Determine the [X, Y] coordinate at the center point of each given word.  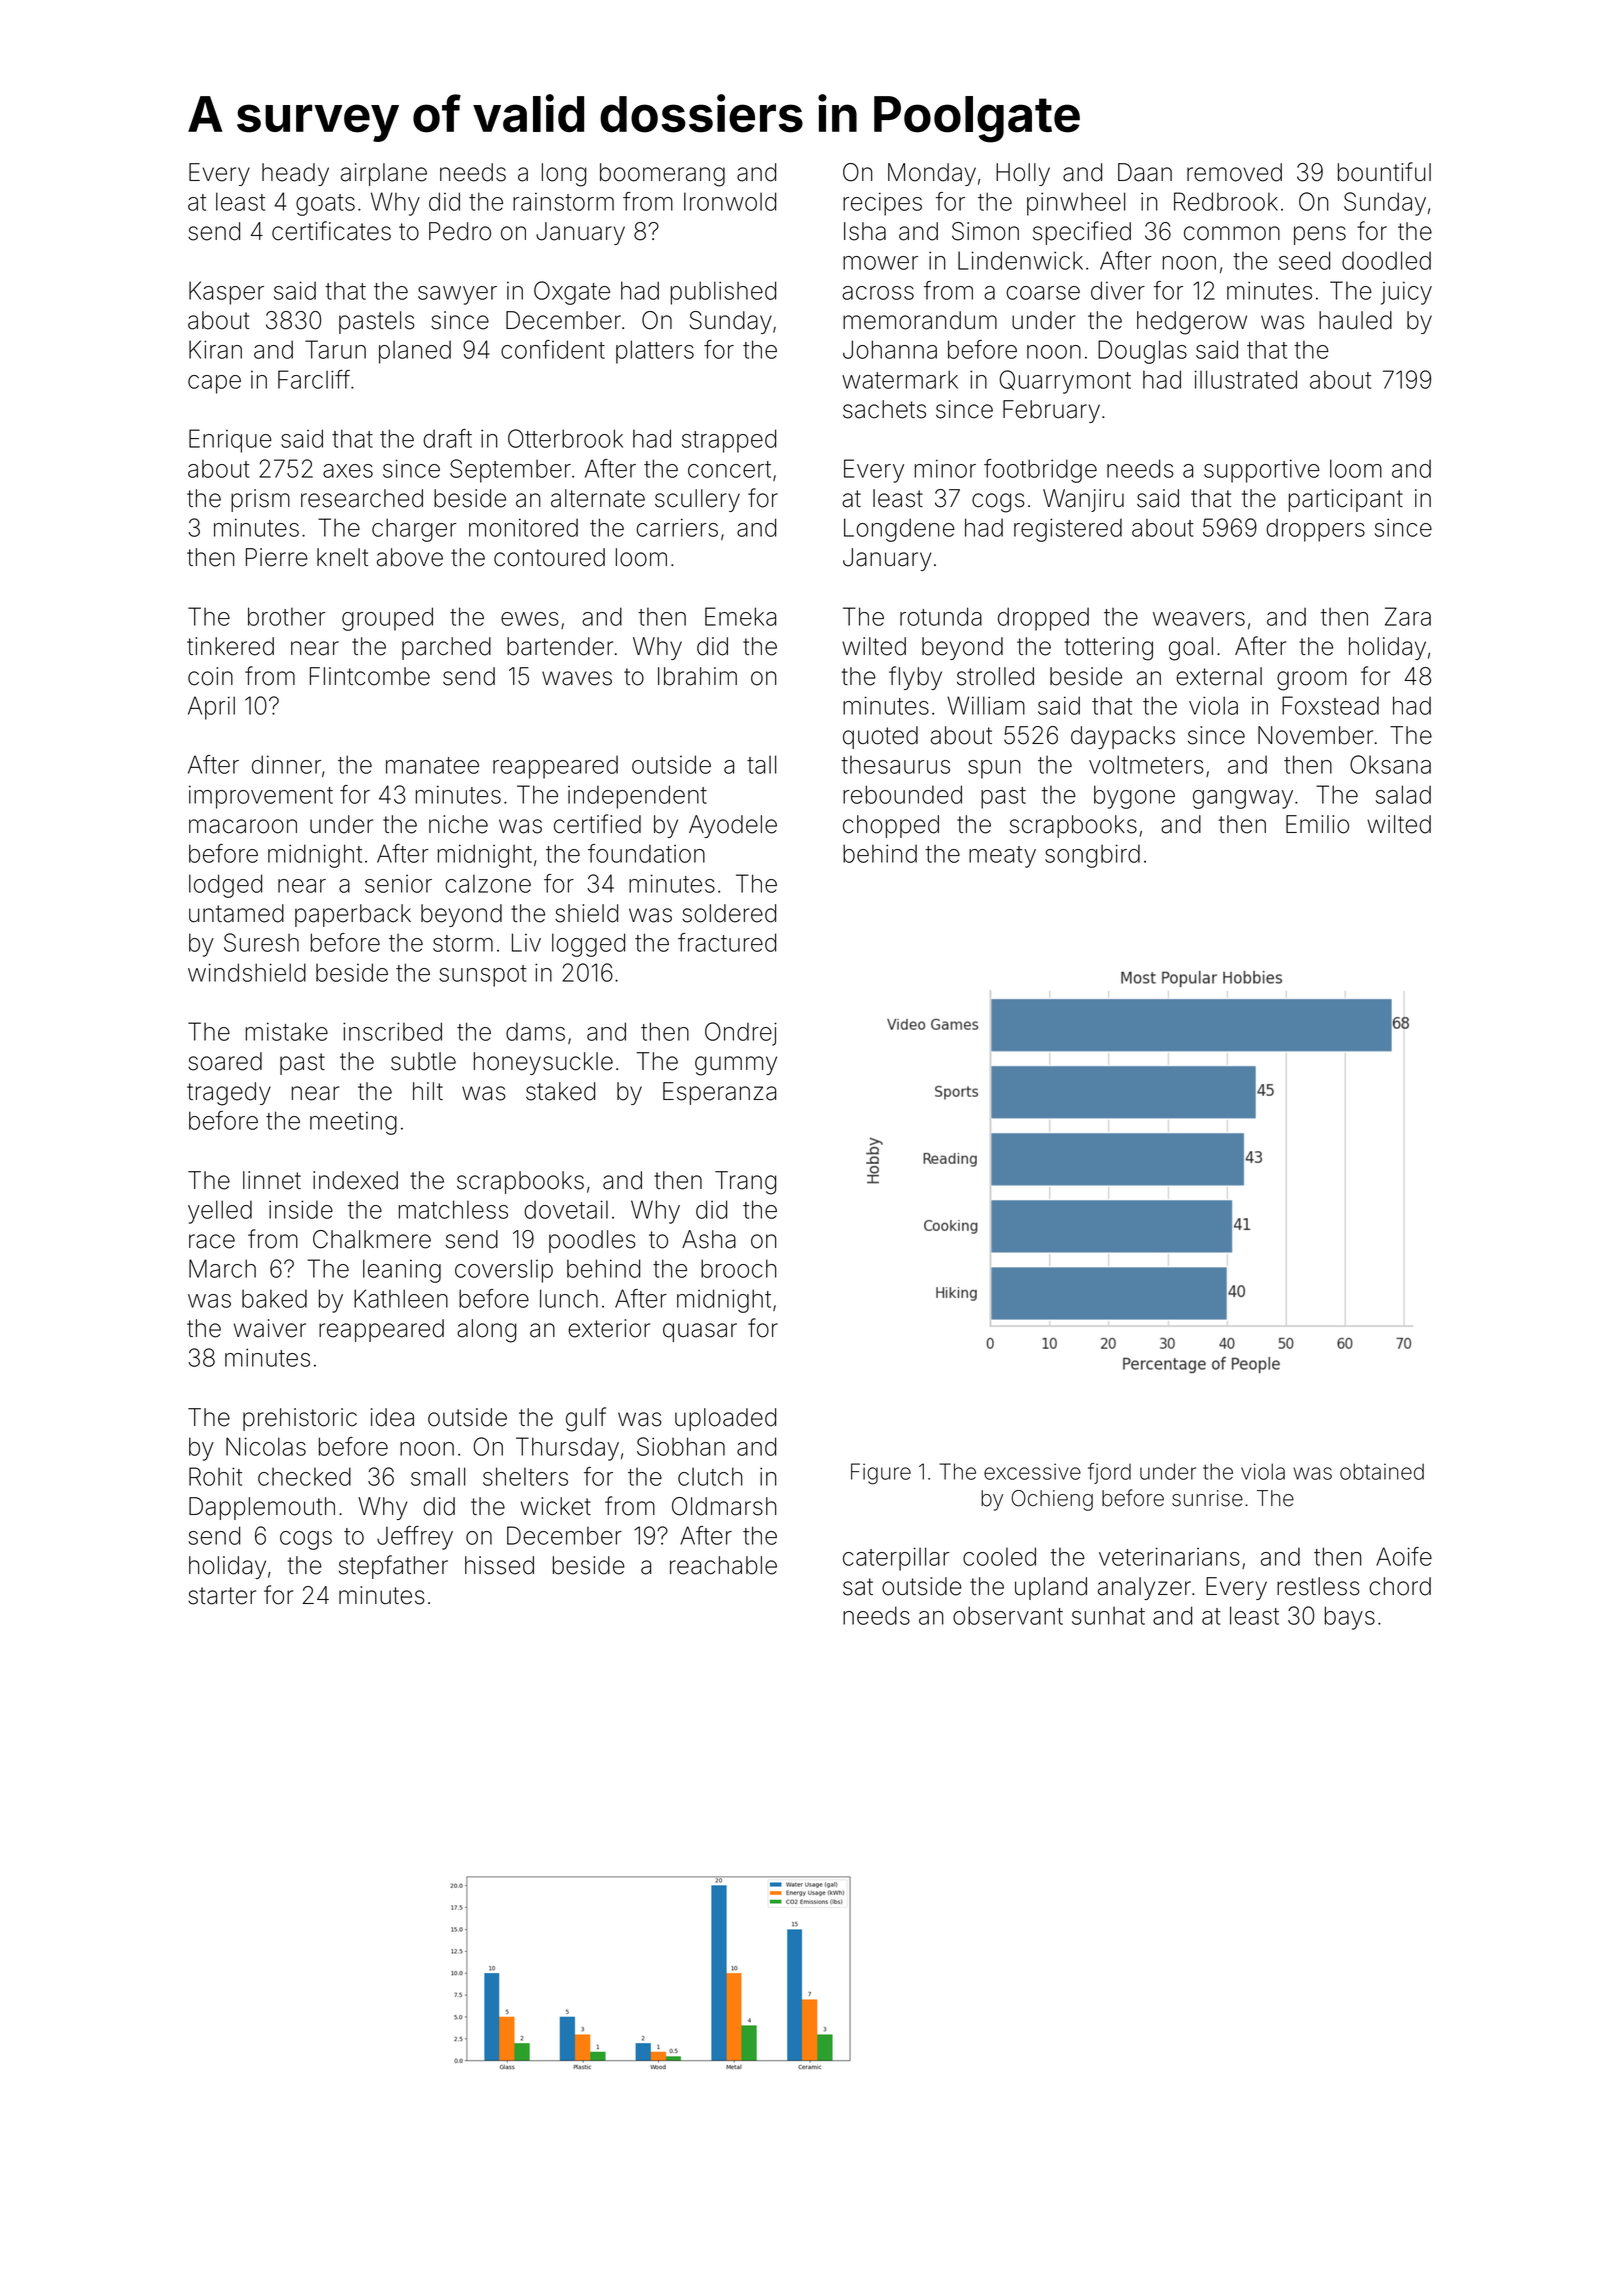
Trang [745, 1183]
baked [274, 1299]
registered [1068, 530]
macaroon [243, 826]
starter [222, 1596]
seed [1304, 260]
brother [287, 616]
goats [325, 205]
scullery [697, 500]
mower [880, 263]
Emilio [1317, 824]
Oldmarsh [724, 1506]
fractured [727, 942]
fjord [1109, 1473]
